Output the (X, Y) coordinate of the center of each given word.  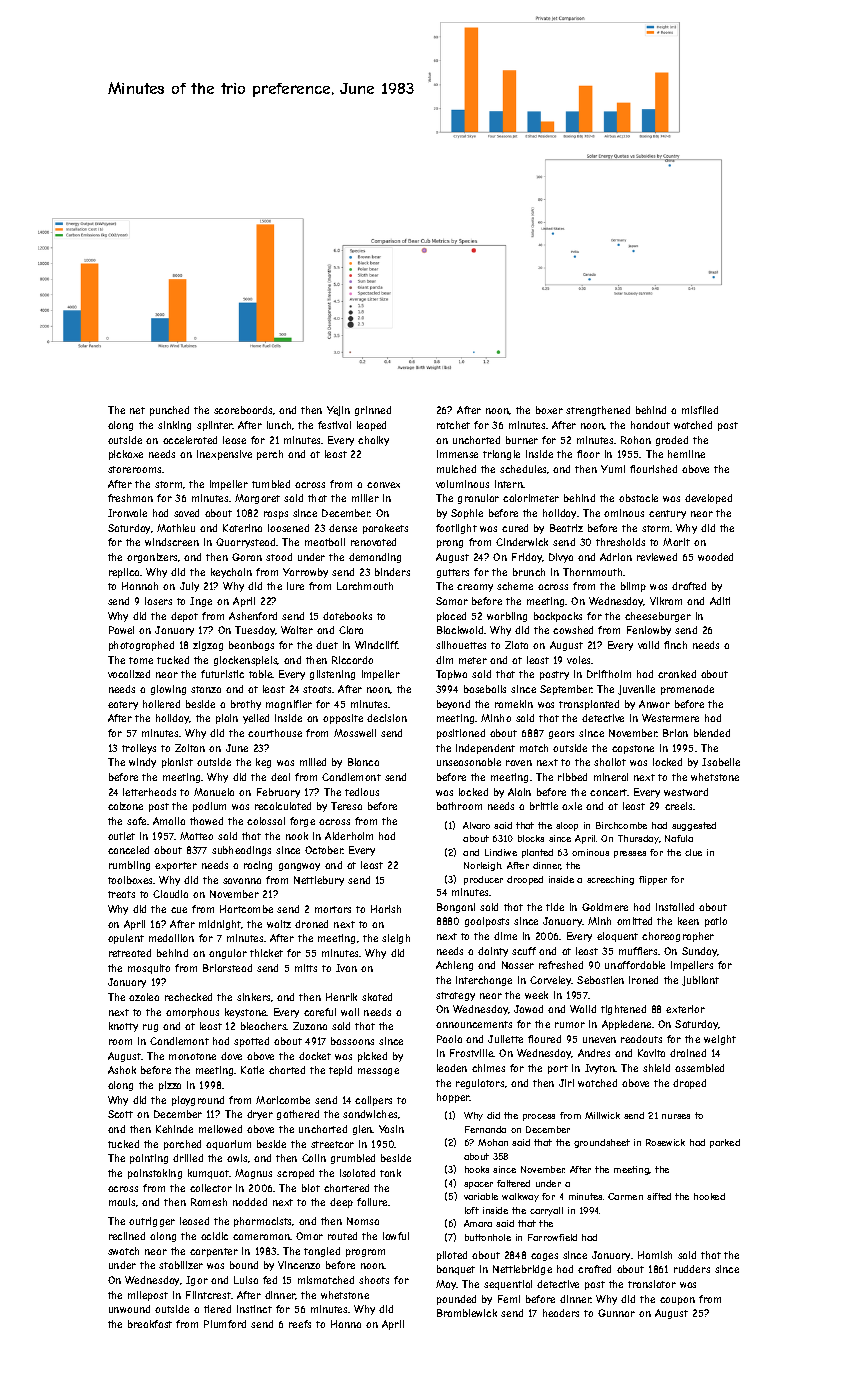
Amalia (169, 821)
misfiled (700, 410)
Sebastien (600, 980)
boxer (549, 410)
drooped (525, 880)
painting (149, 1159)
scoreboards (243, 410)
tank (390, 1173)
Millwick (602, 1115)
